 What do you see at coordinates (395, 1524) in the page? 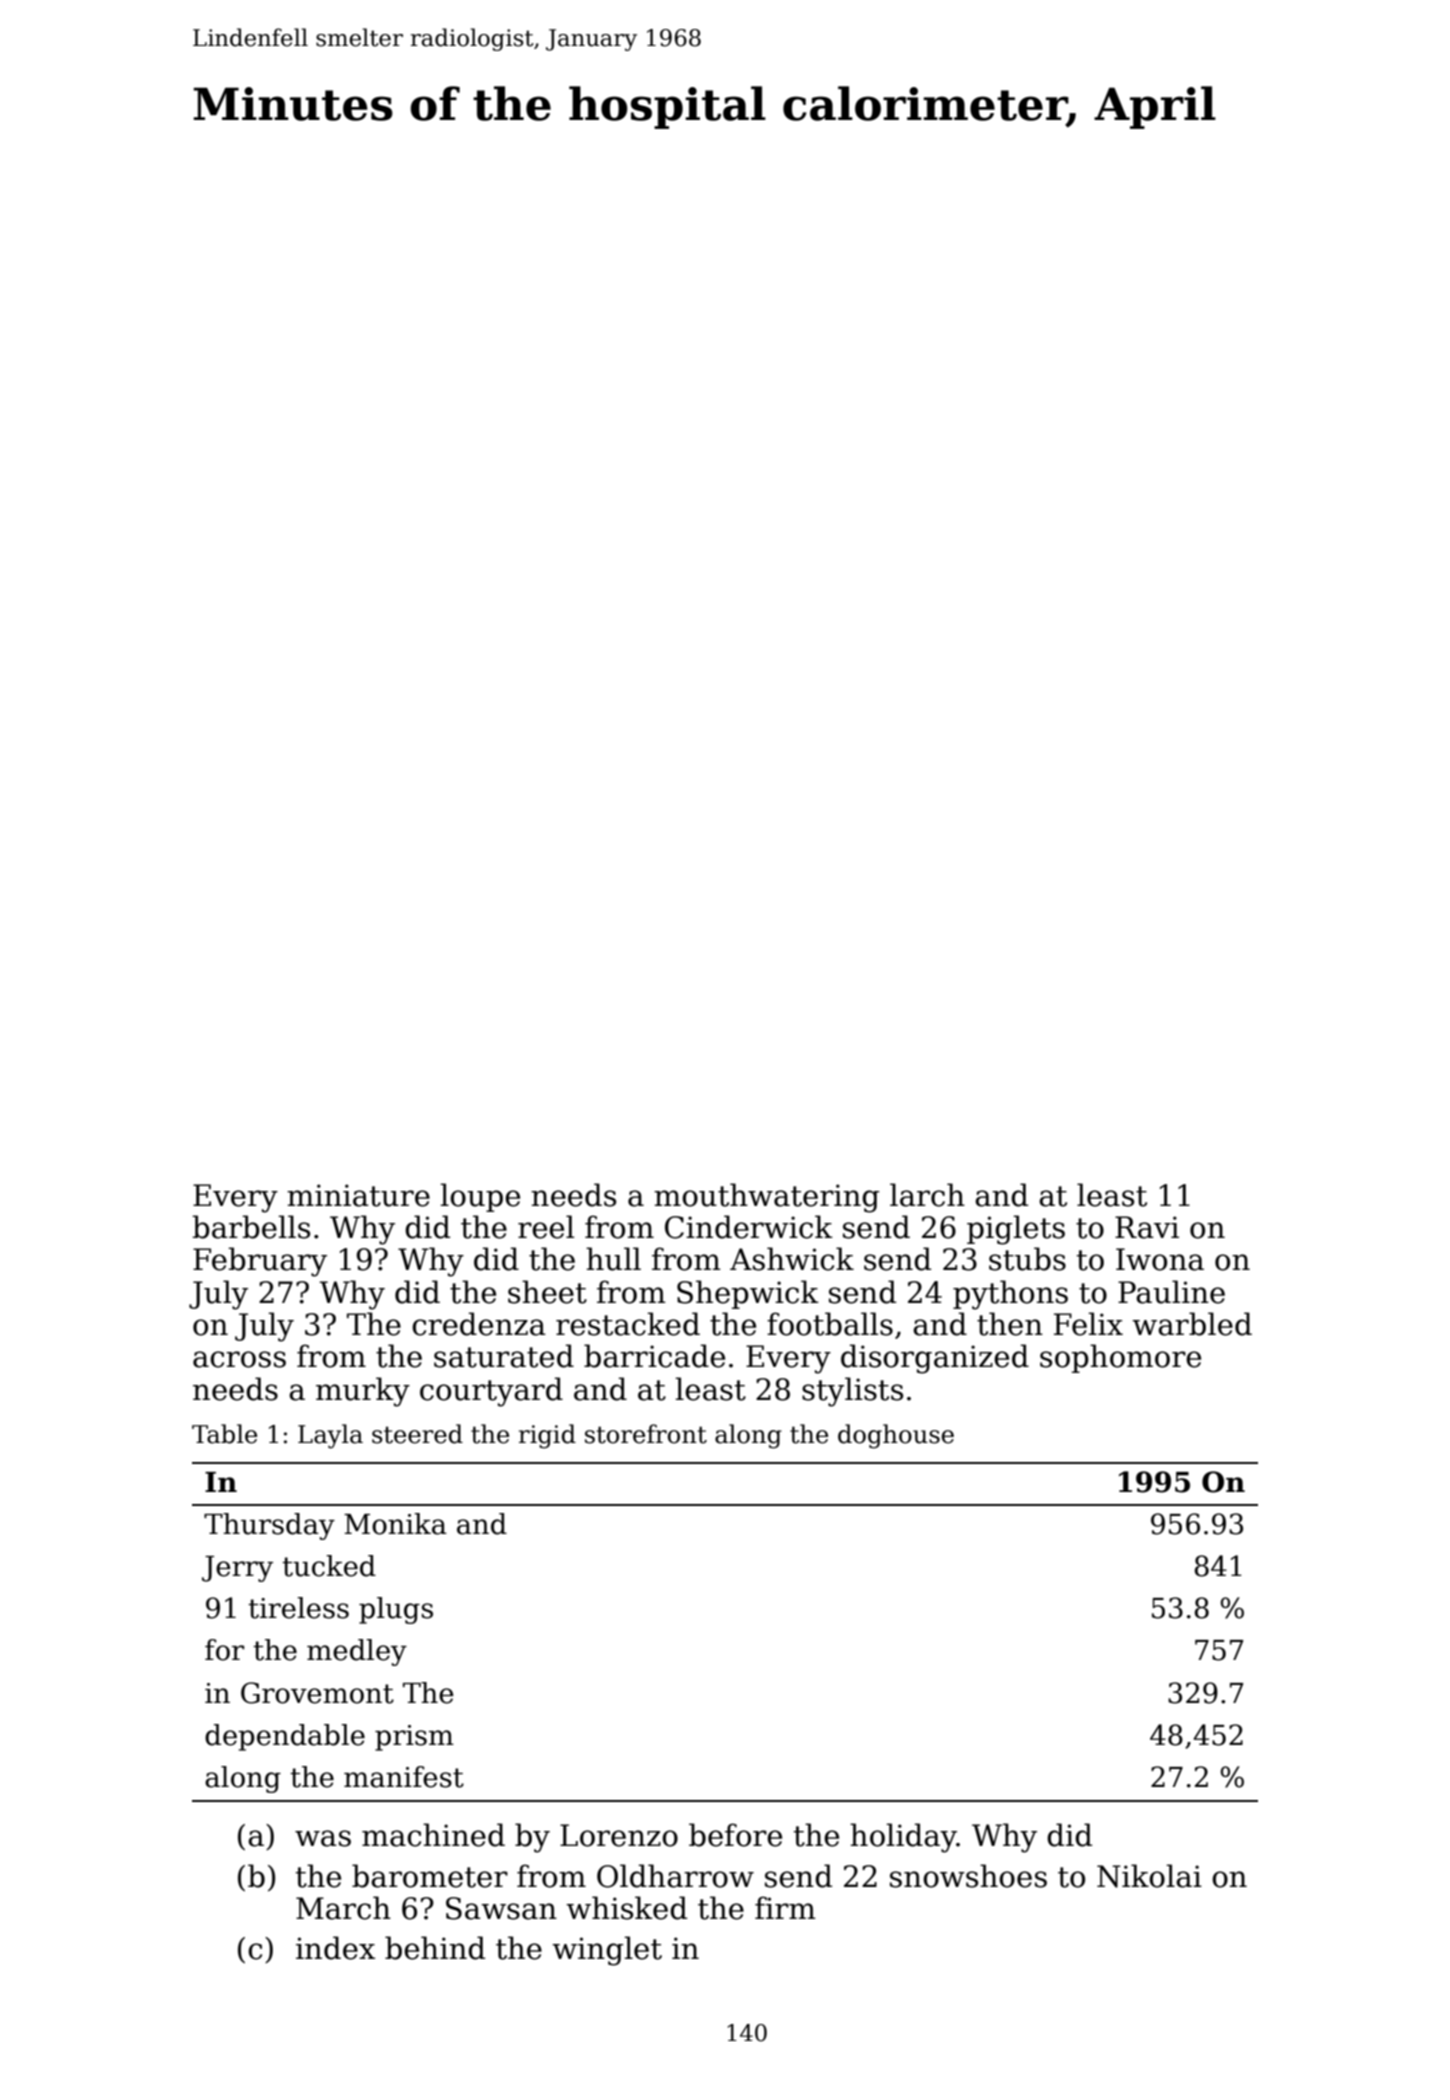
I see `Monika` at bounding box center [395, 1524].
